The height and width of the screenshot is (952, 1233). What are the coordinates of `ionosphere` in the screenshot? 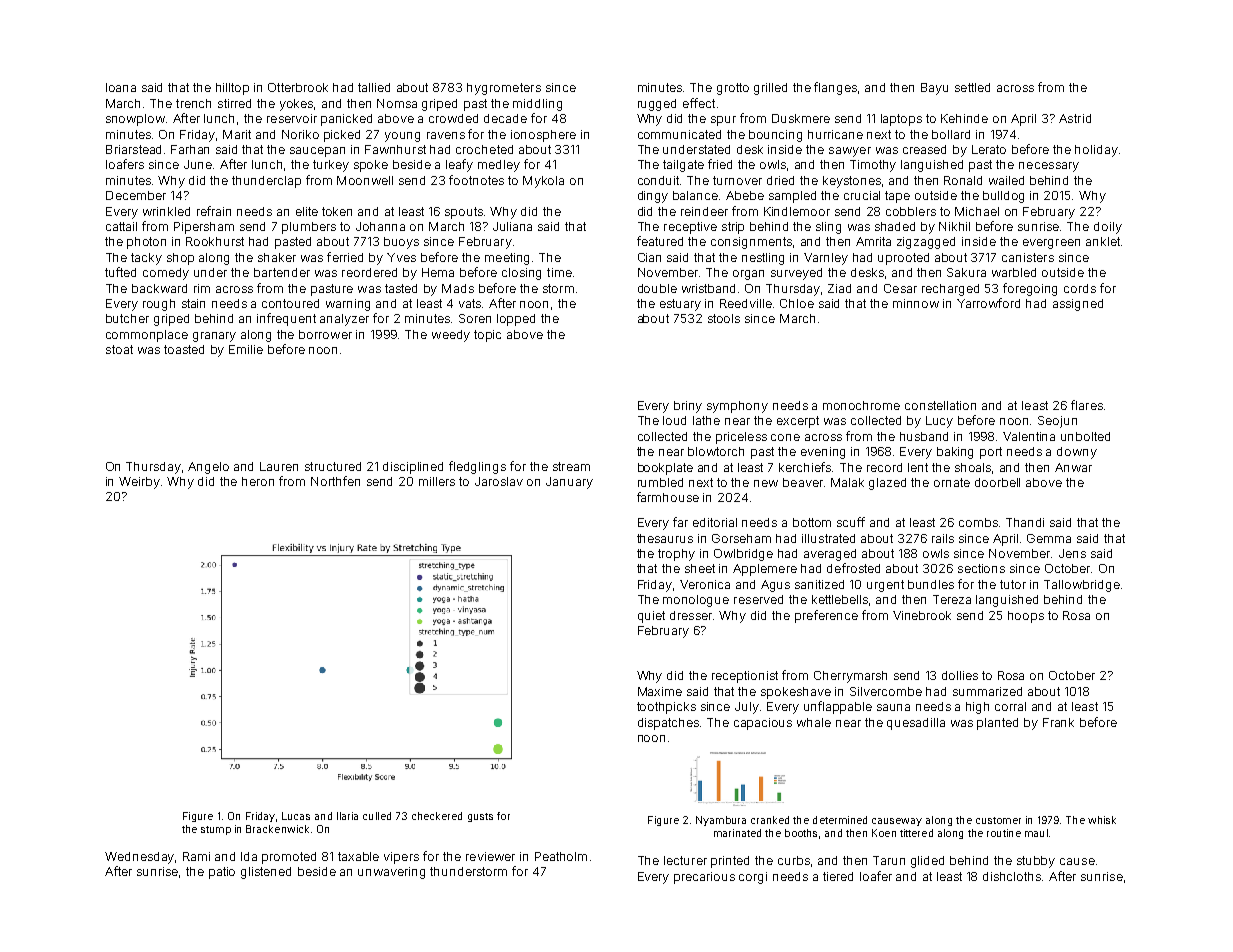 It's located at (543, 136).
